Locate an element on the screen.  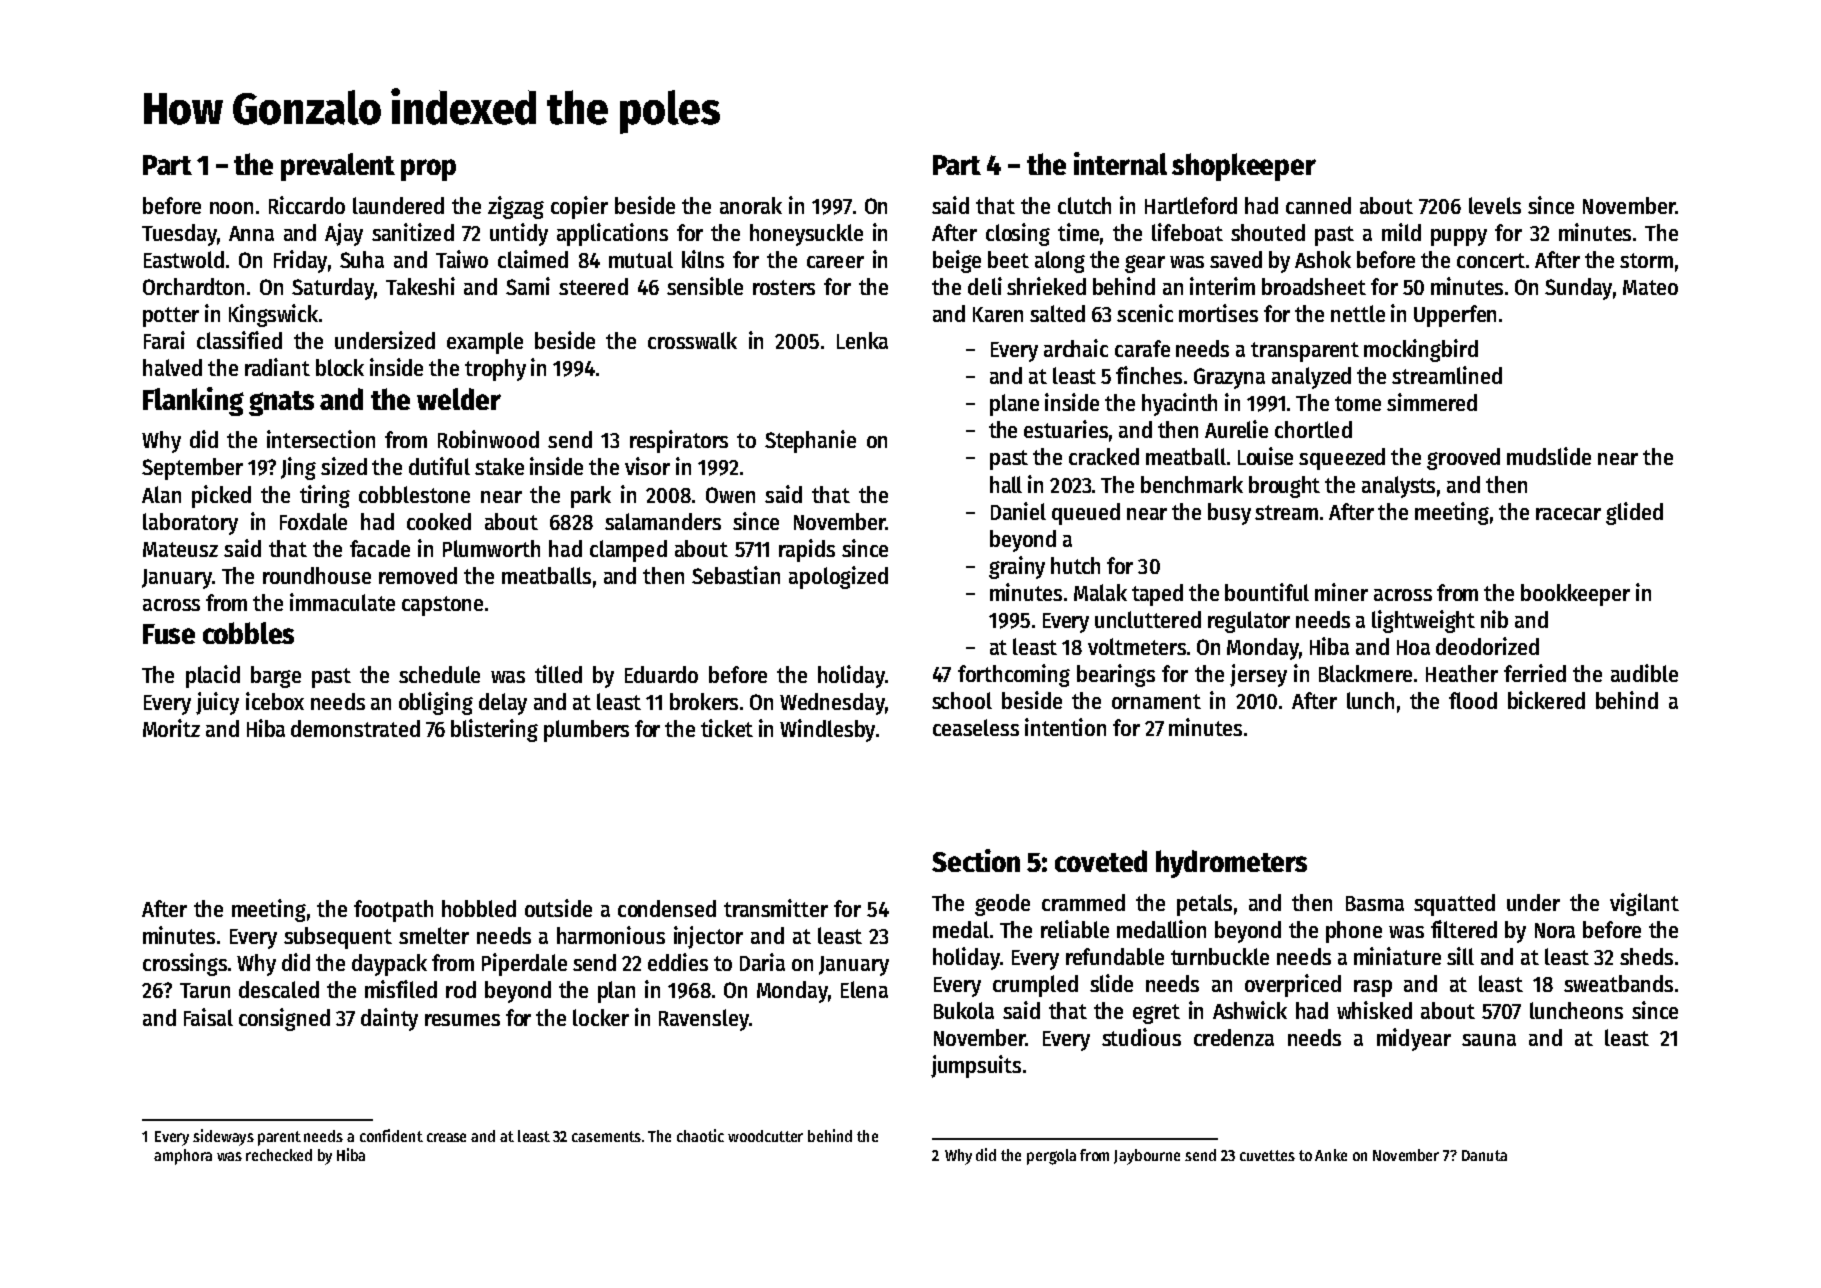
casements is located at coordinates (606, 1136).
